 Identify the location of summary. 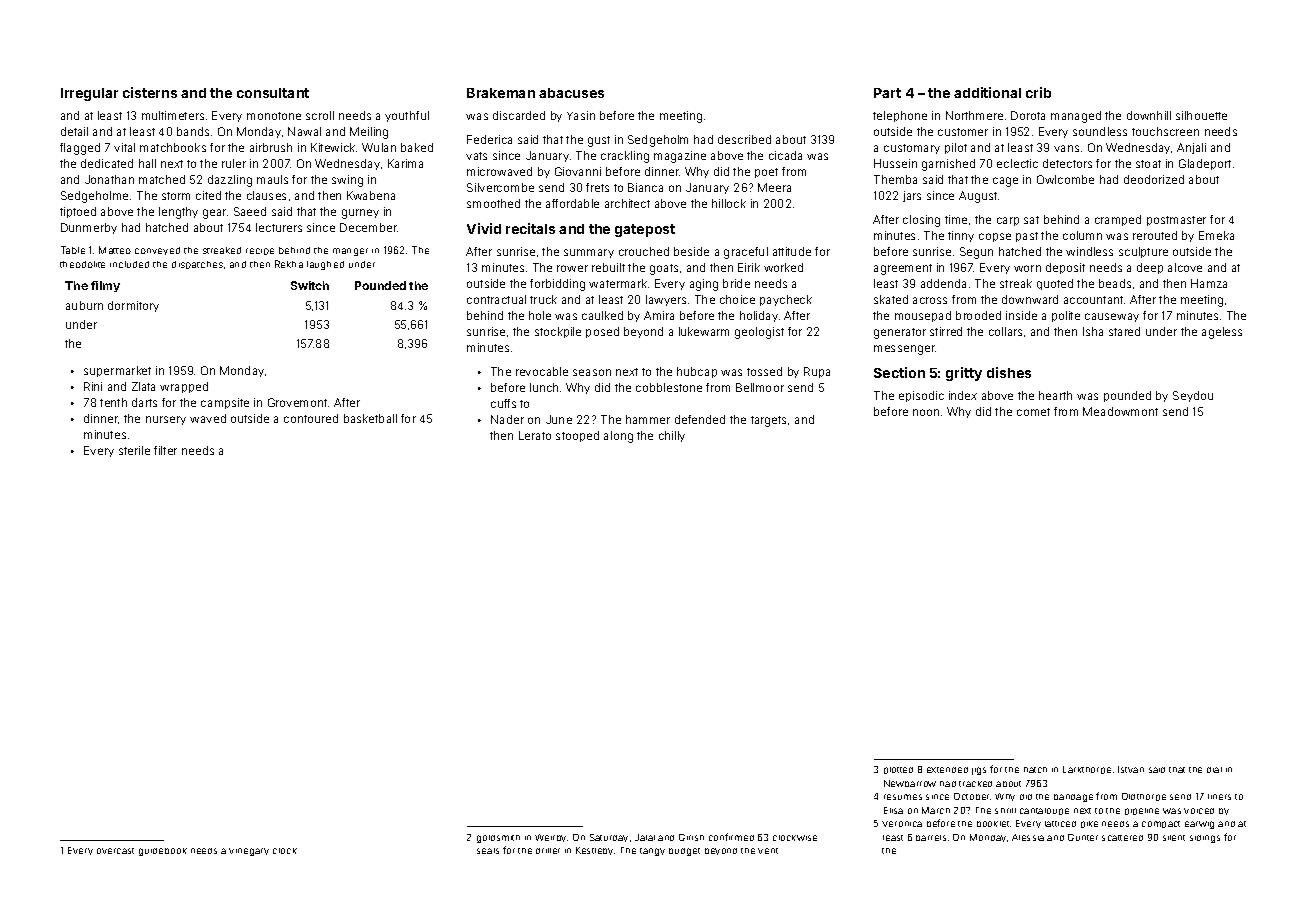
(589, 253).
